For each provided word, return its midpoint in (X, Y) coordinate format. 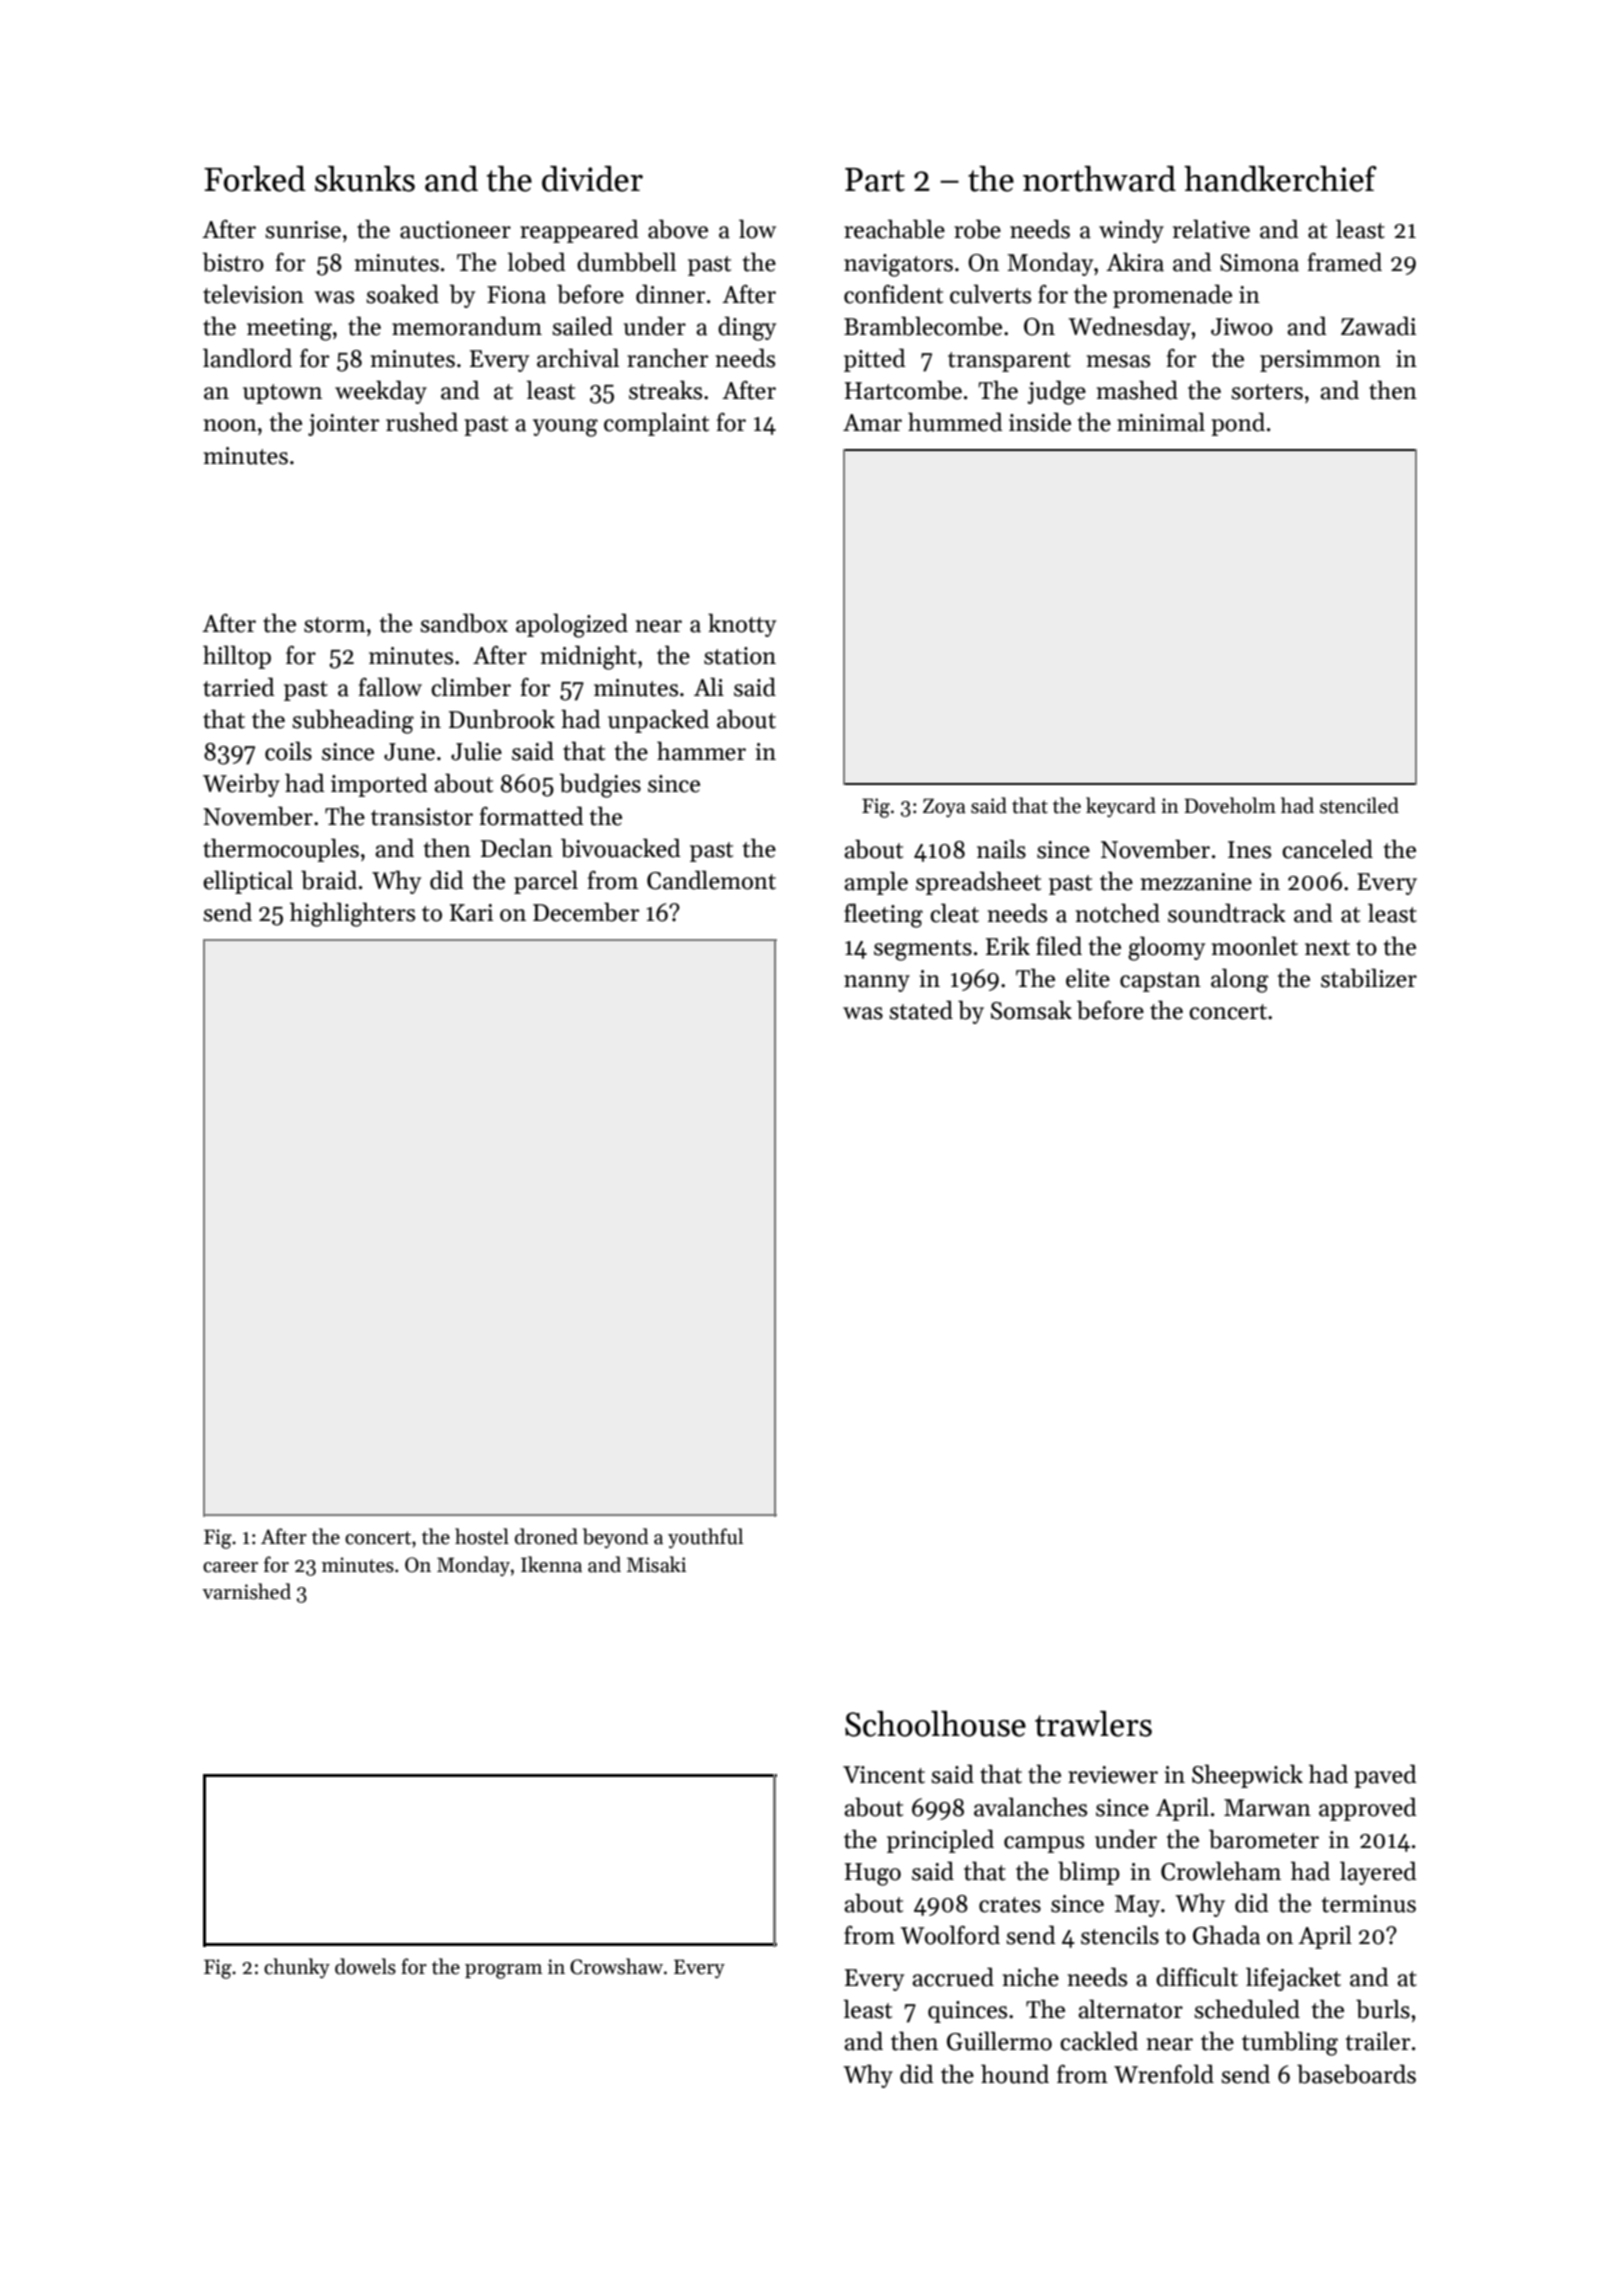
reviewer (1113, 1775)
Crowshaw (616, 1966)
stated (921, 1010)
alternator (1130, 2009)
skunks (365, 179)
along (1239, 980)
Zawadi (1378, 326)
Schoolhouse (935, 1724)
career (230, 1567)
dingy (747, 328)
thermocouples (281, 850)
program (503, 1971)
